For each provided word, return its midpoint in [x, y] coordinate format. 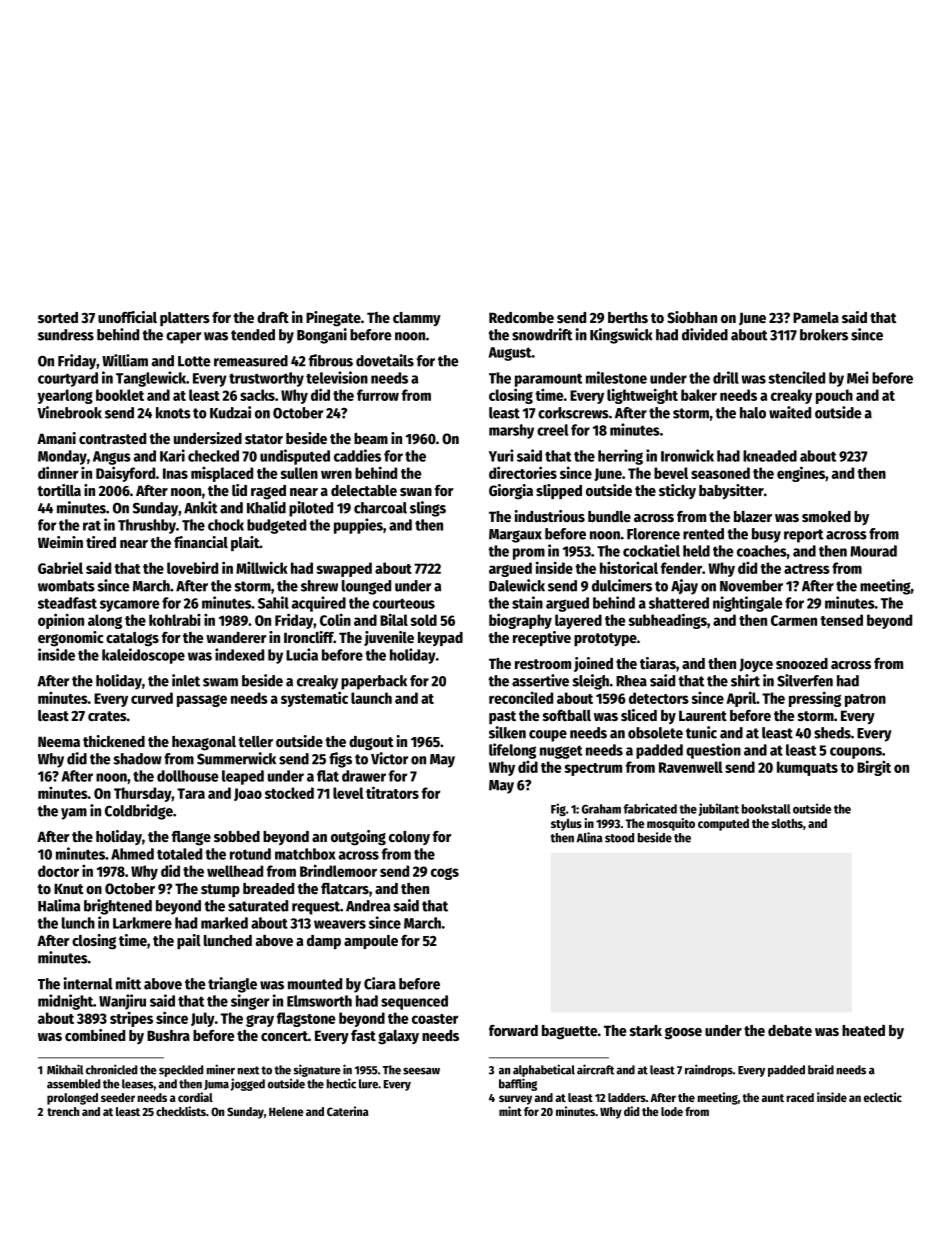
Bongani [322, 336]
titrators [392, 792]
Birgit [874, 768]
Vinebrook [69, 412]
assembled [73, 1084]
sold [423, 620]
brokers [824, 335]
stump [220, 890]
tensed [841, 620]
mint [510, 1111]
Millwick [262, 567]
